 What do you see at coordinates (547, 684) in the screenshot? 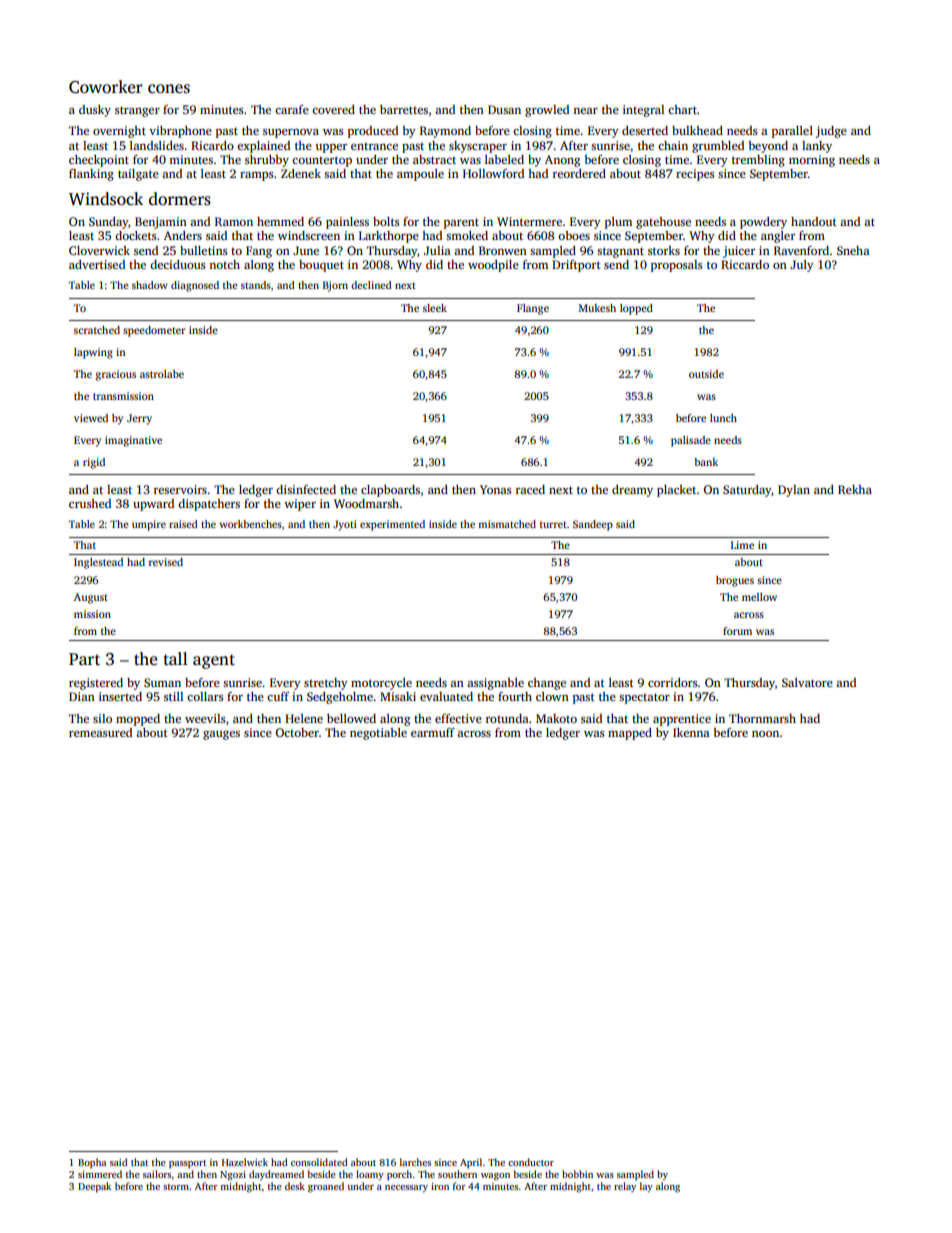
I see `change` at bounding box center [547, 684].
